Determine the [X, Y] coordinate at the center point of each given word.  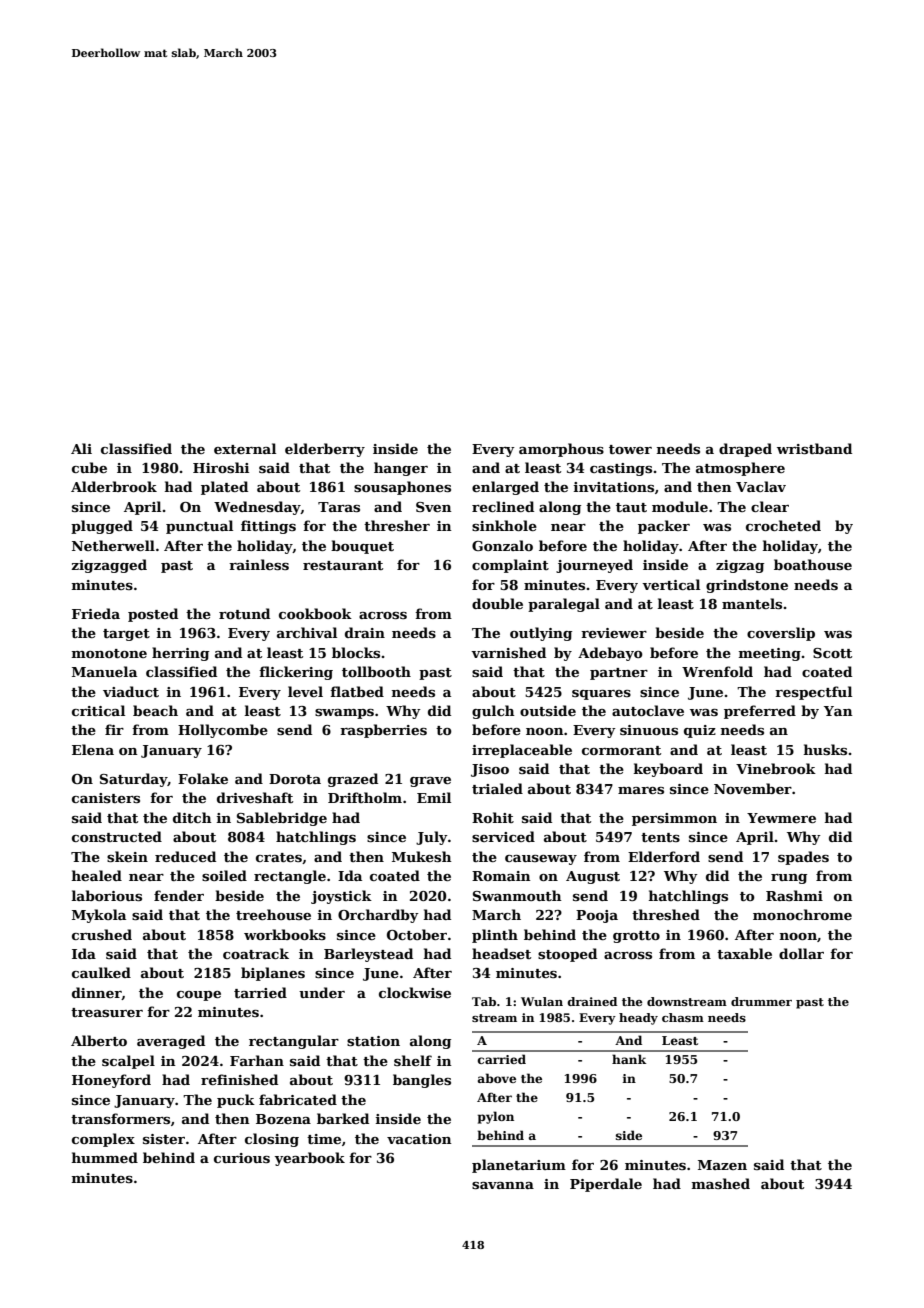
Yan [838, 711]
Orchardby [378, 916]
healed [97, 875]
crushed [102, 934]
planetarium [519, 1166]
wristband [814, 448]
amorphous [561, 450]
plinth [495, 936]
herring [180, 654]
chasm [683, 1017]
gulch [493, 712]
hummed [105, 1157]
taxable [744, 953]
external [245, 448]
